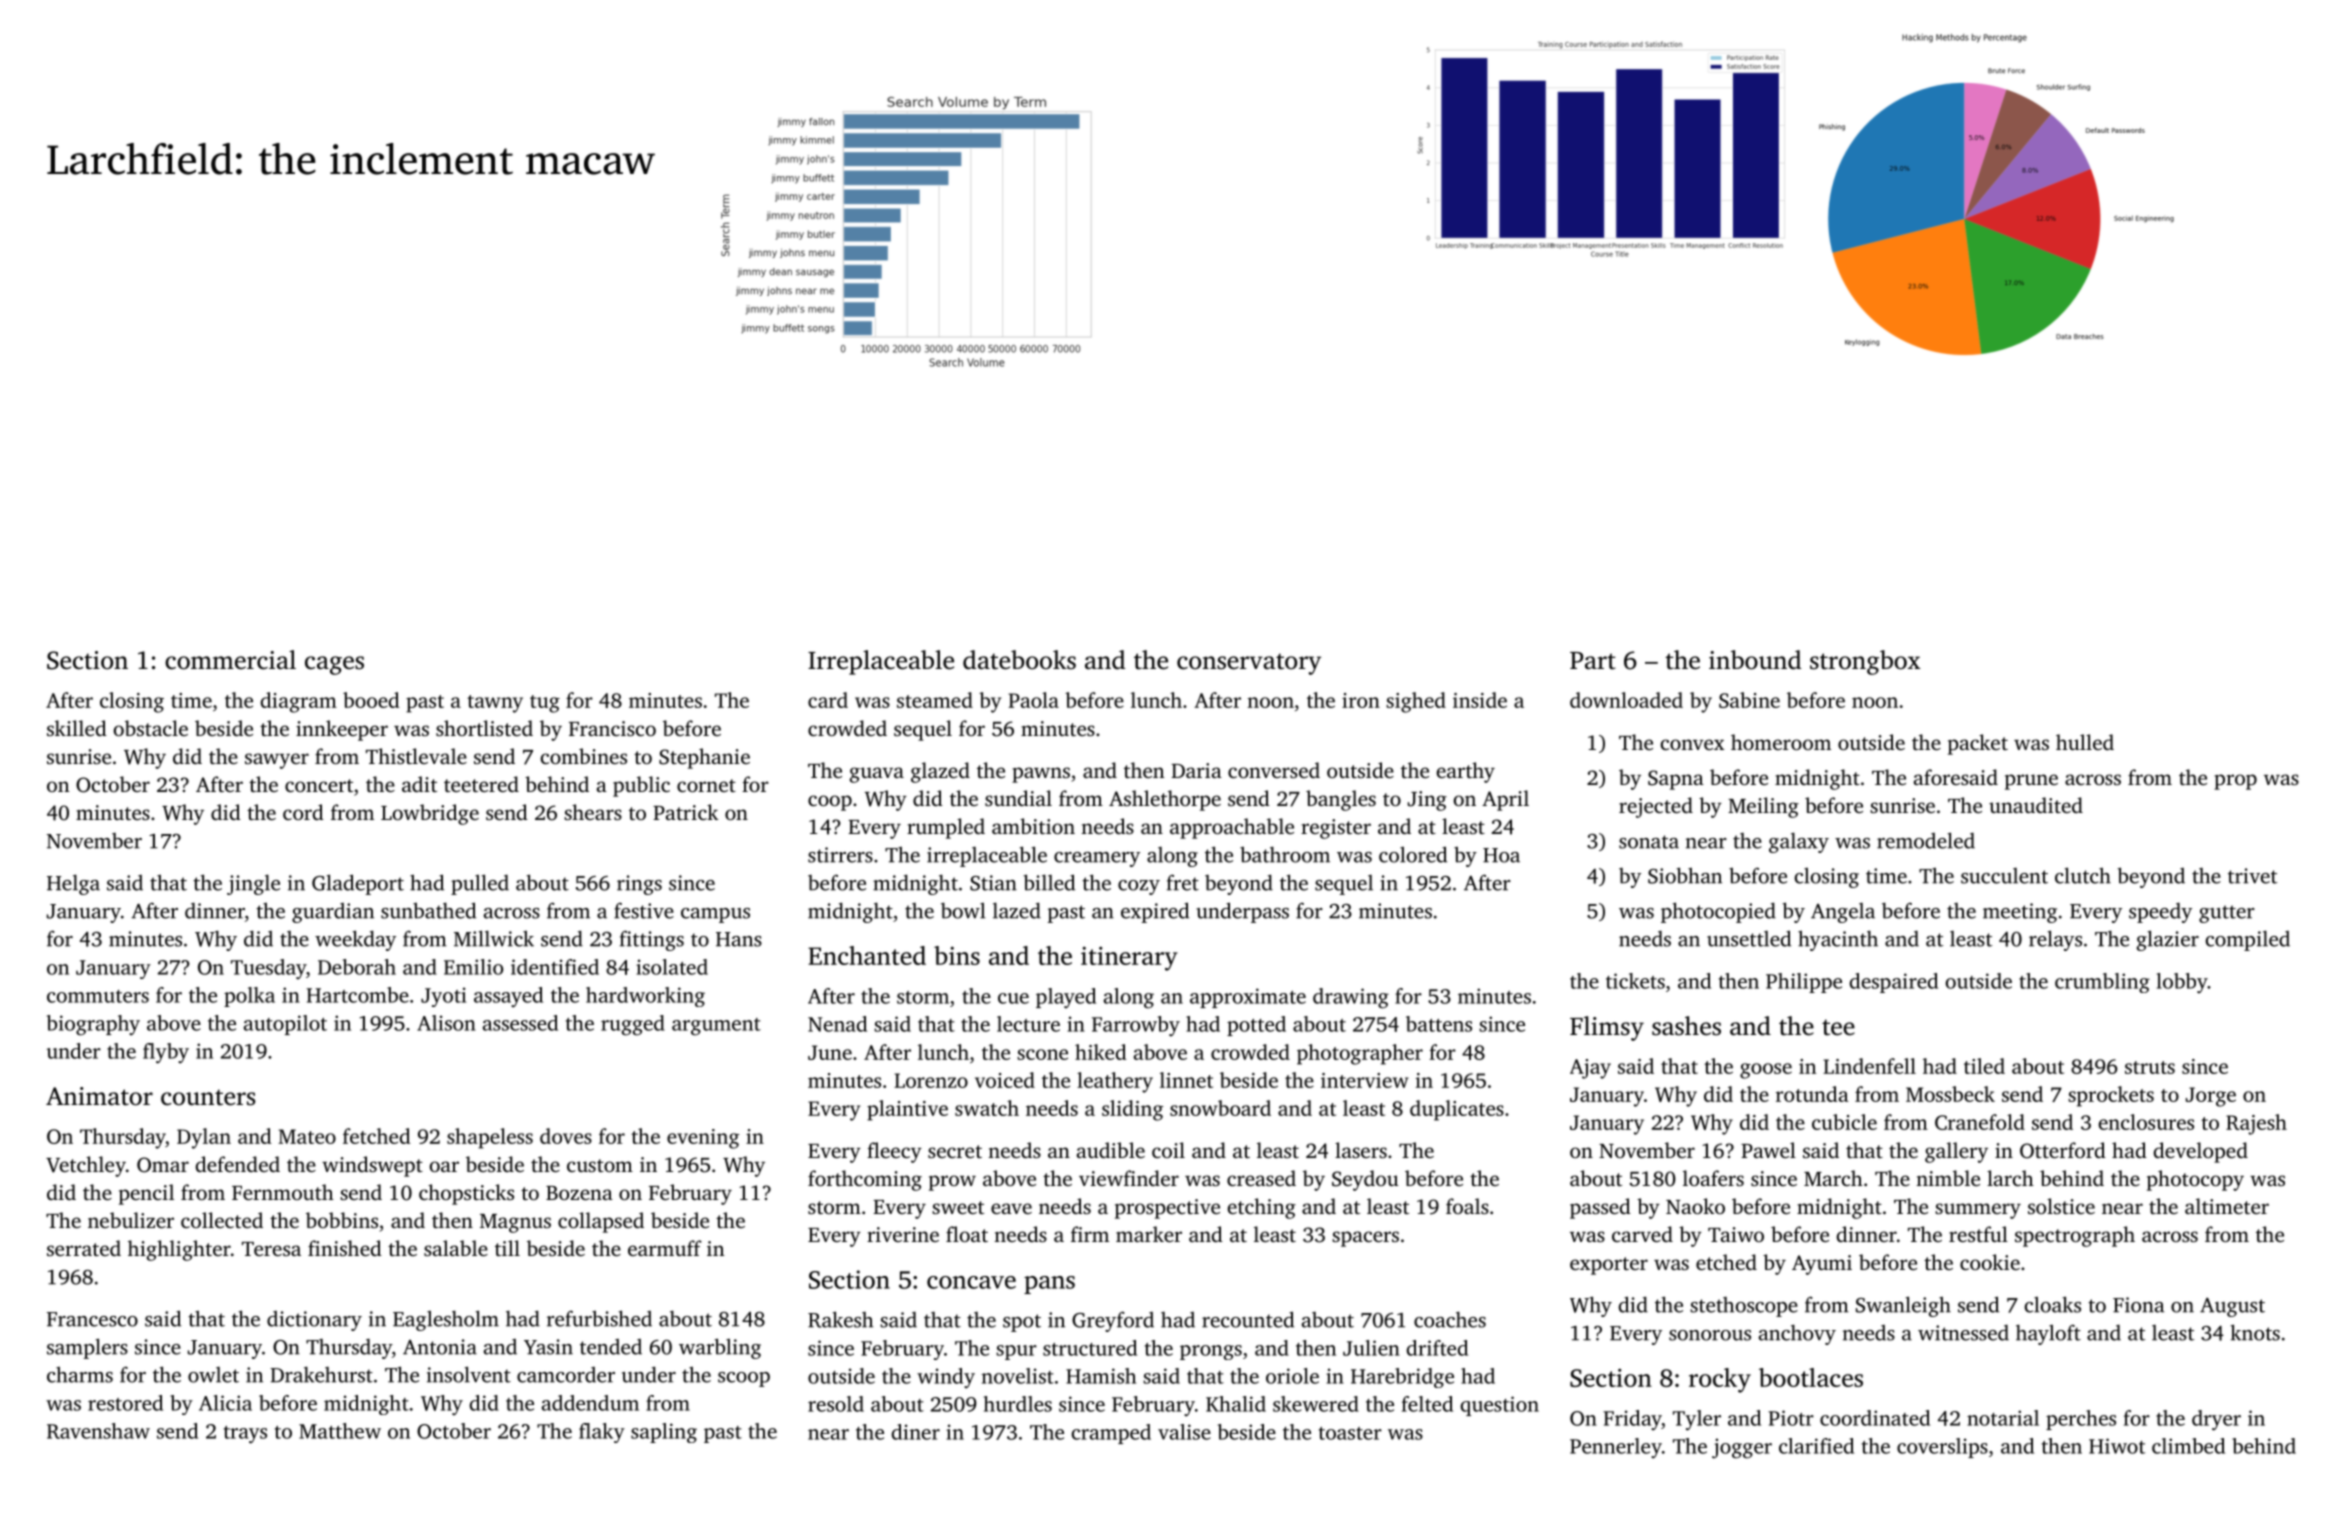 The height and width of the document is (1519, 2347). What do you see at coordinates (1501, 855) in the document?
I see `Hoa` at bounding box center [1501, 855].
